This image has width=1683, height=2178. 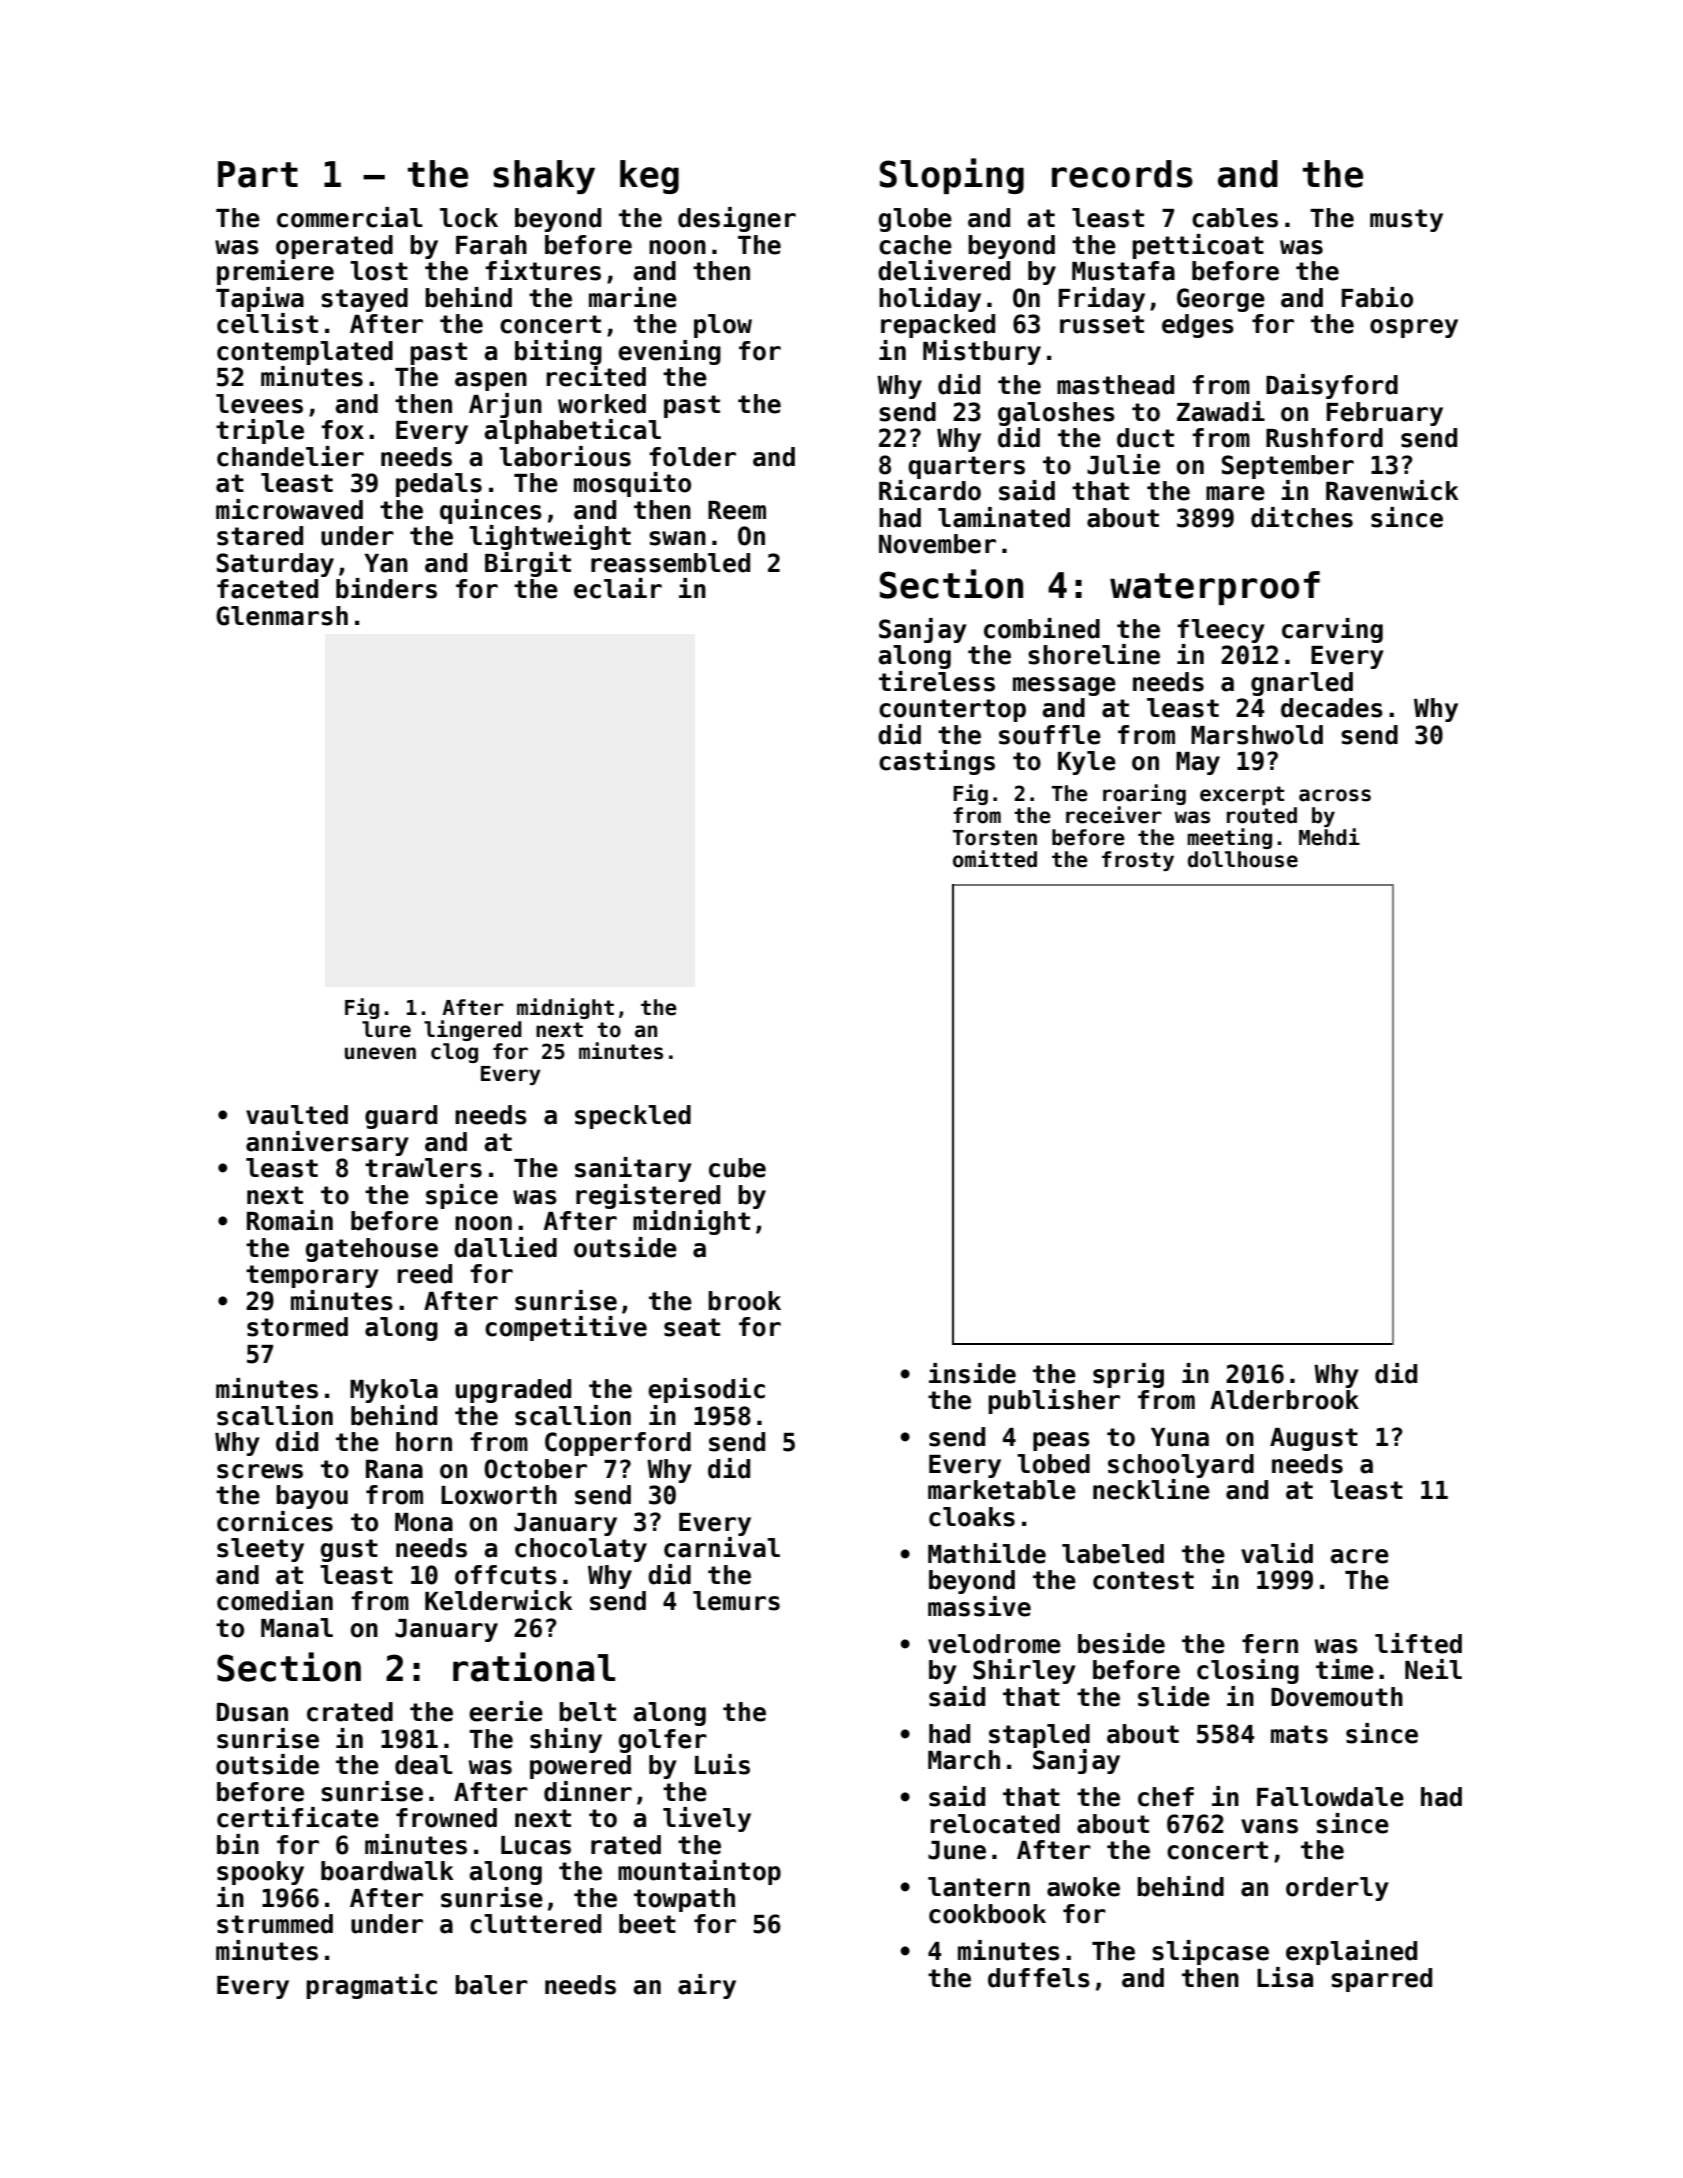 What do you see at coordinates (386, 588) in the image?
I see `binders` at bounding box center [386, 588].
